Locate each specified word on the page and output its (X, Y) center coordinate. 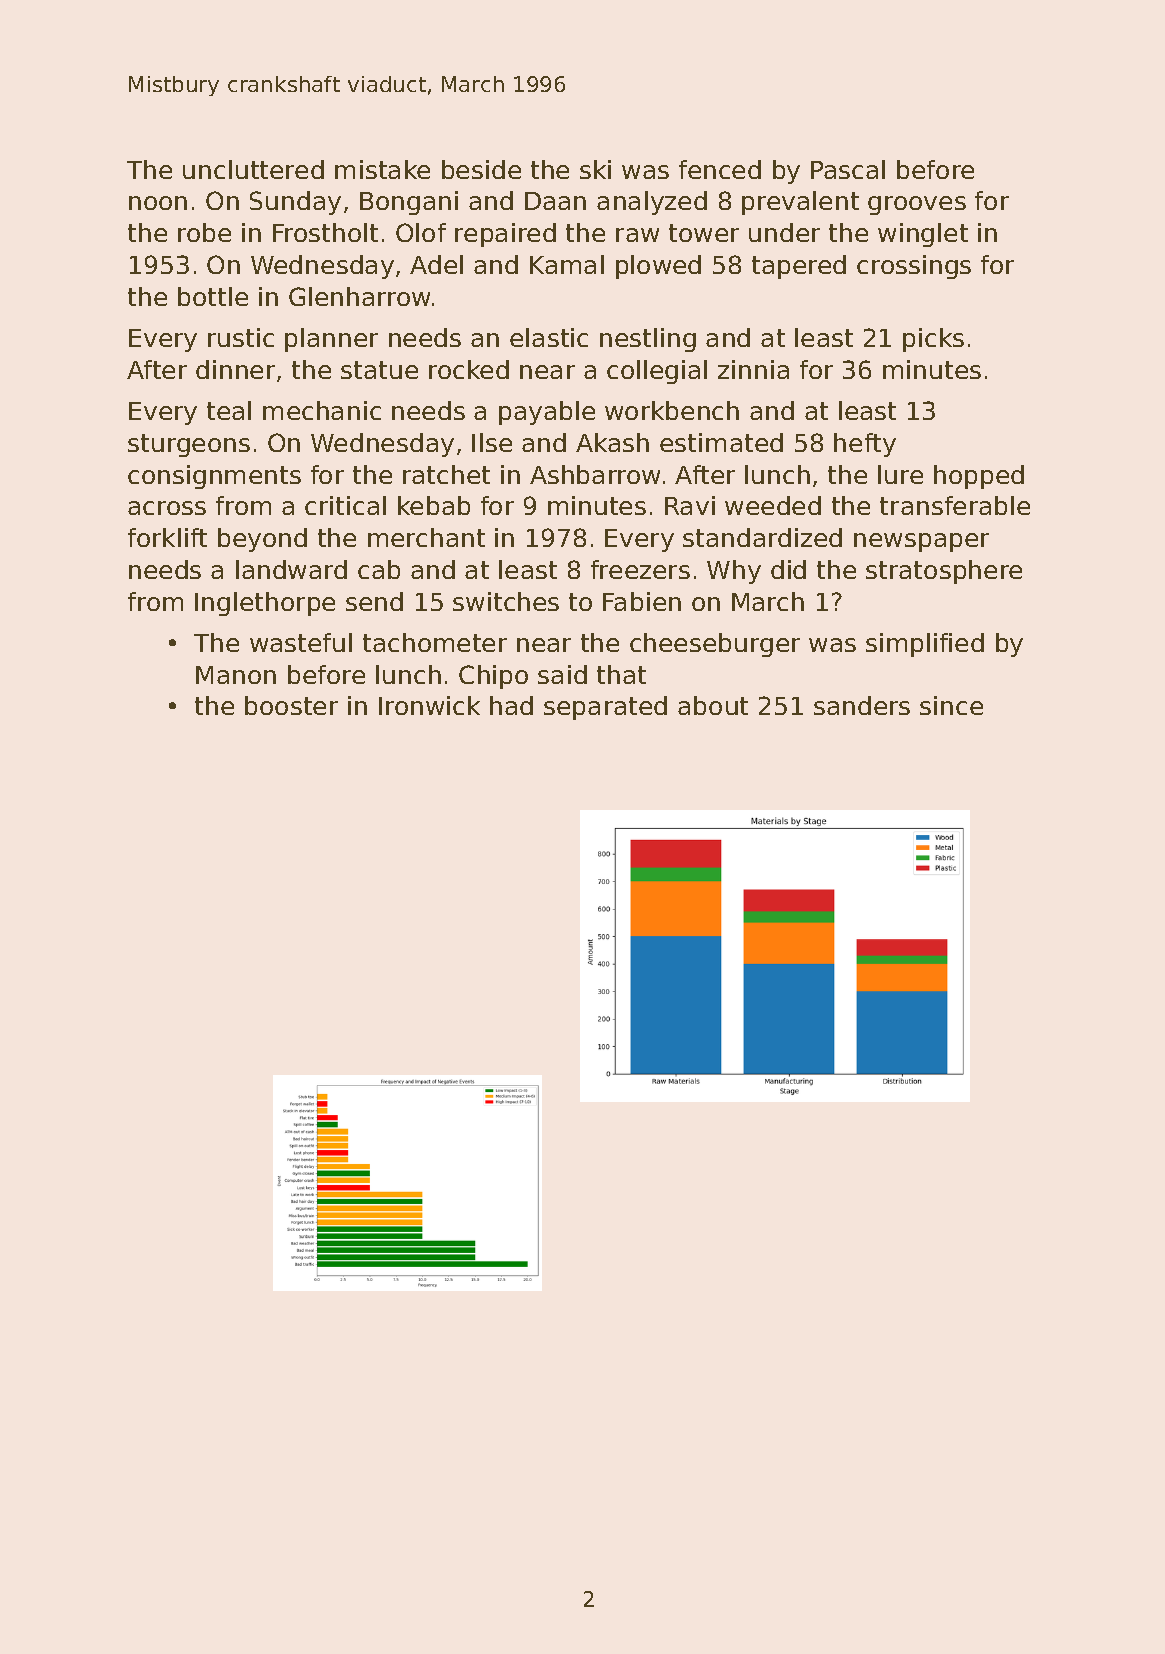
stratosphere (944, 572)
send (374, 601)
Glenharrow (359, 296)
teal (229, 410)
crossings (914, 267)
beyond (262, 540)
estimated (721, 442)
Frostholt (325, 232)
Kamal (567, 264)
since (951, 705)
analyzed (652, 203)
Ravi (690, 505)
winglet (923, 235)
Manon (236, 675)
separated (605, 708)
